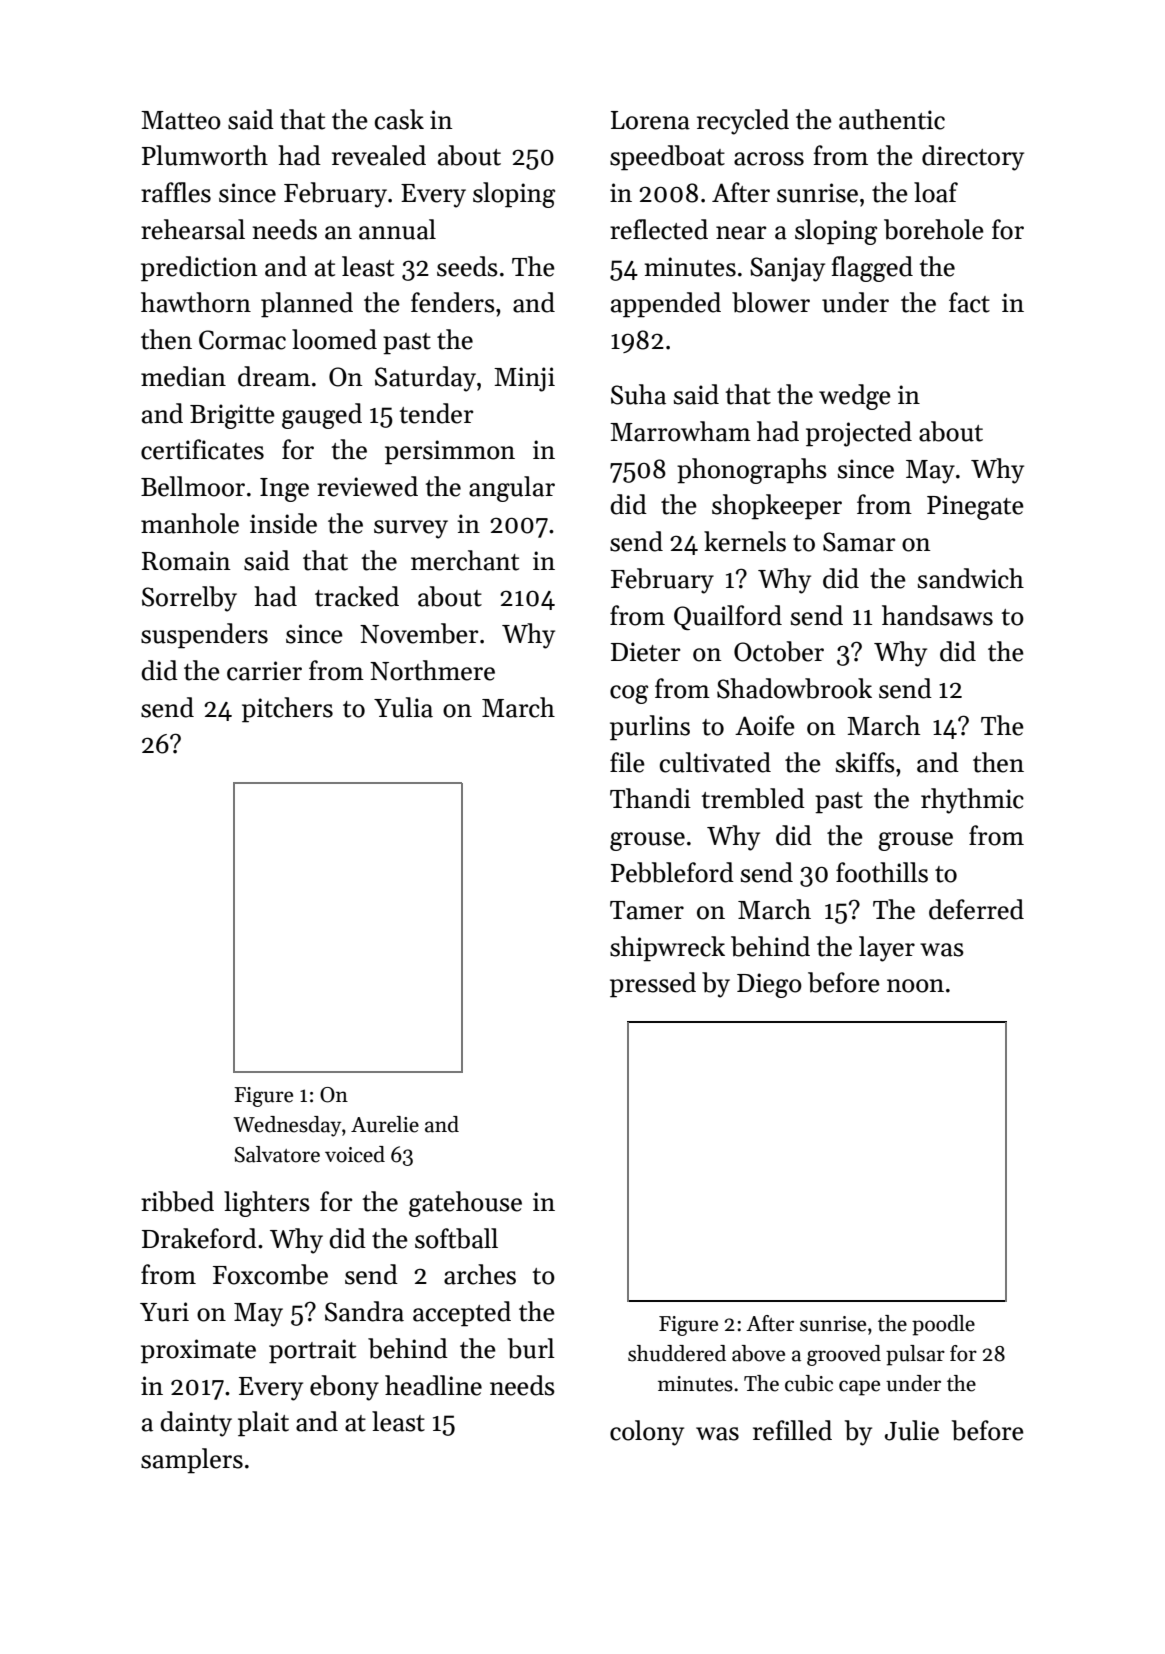  Describe the element at coordinates (937, 615) in the image. I see `handsaws` at that location.
